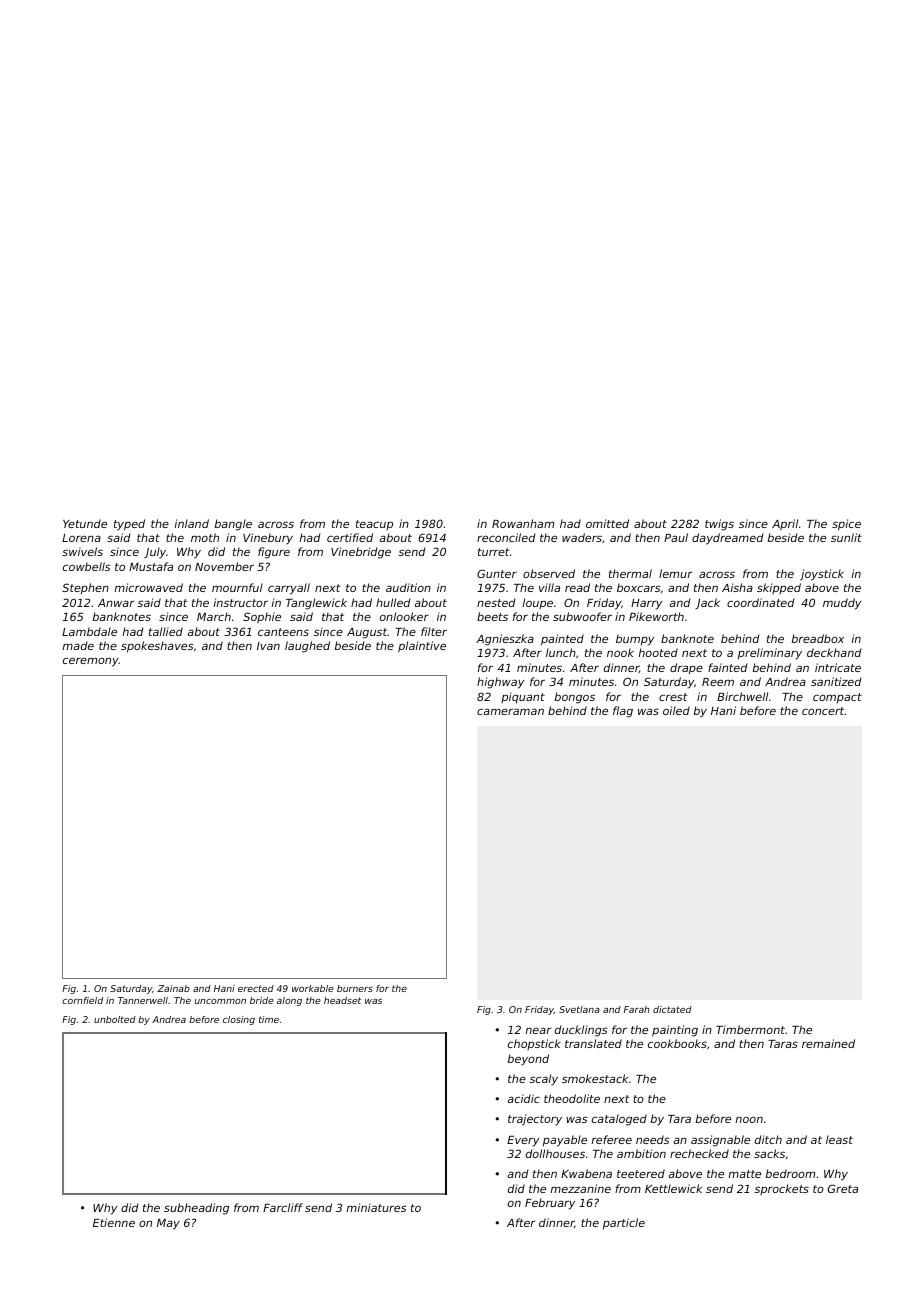 Image resolution: width=924 pixels, height=1308 pixels. What do you see at coordinates (672, 1009) in the page?
I see `dictated` at bounding box center [672, 1009].
